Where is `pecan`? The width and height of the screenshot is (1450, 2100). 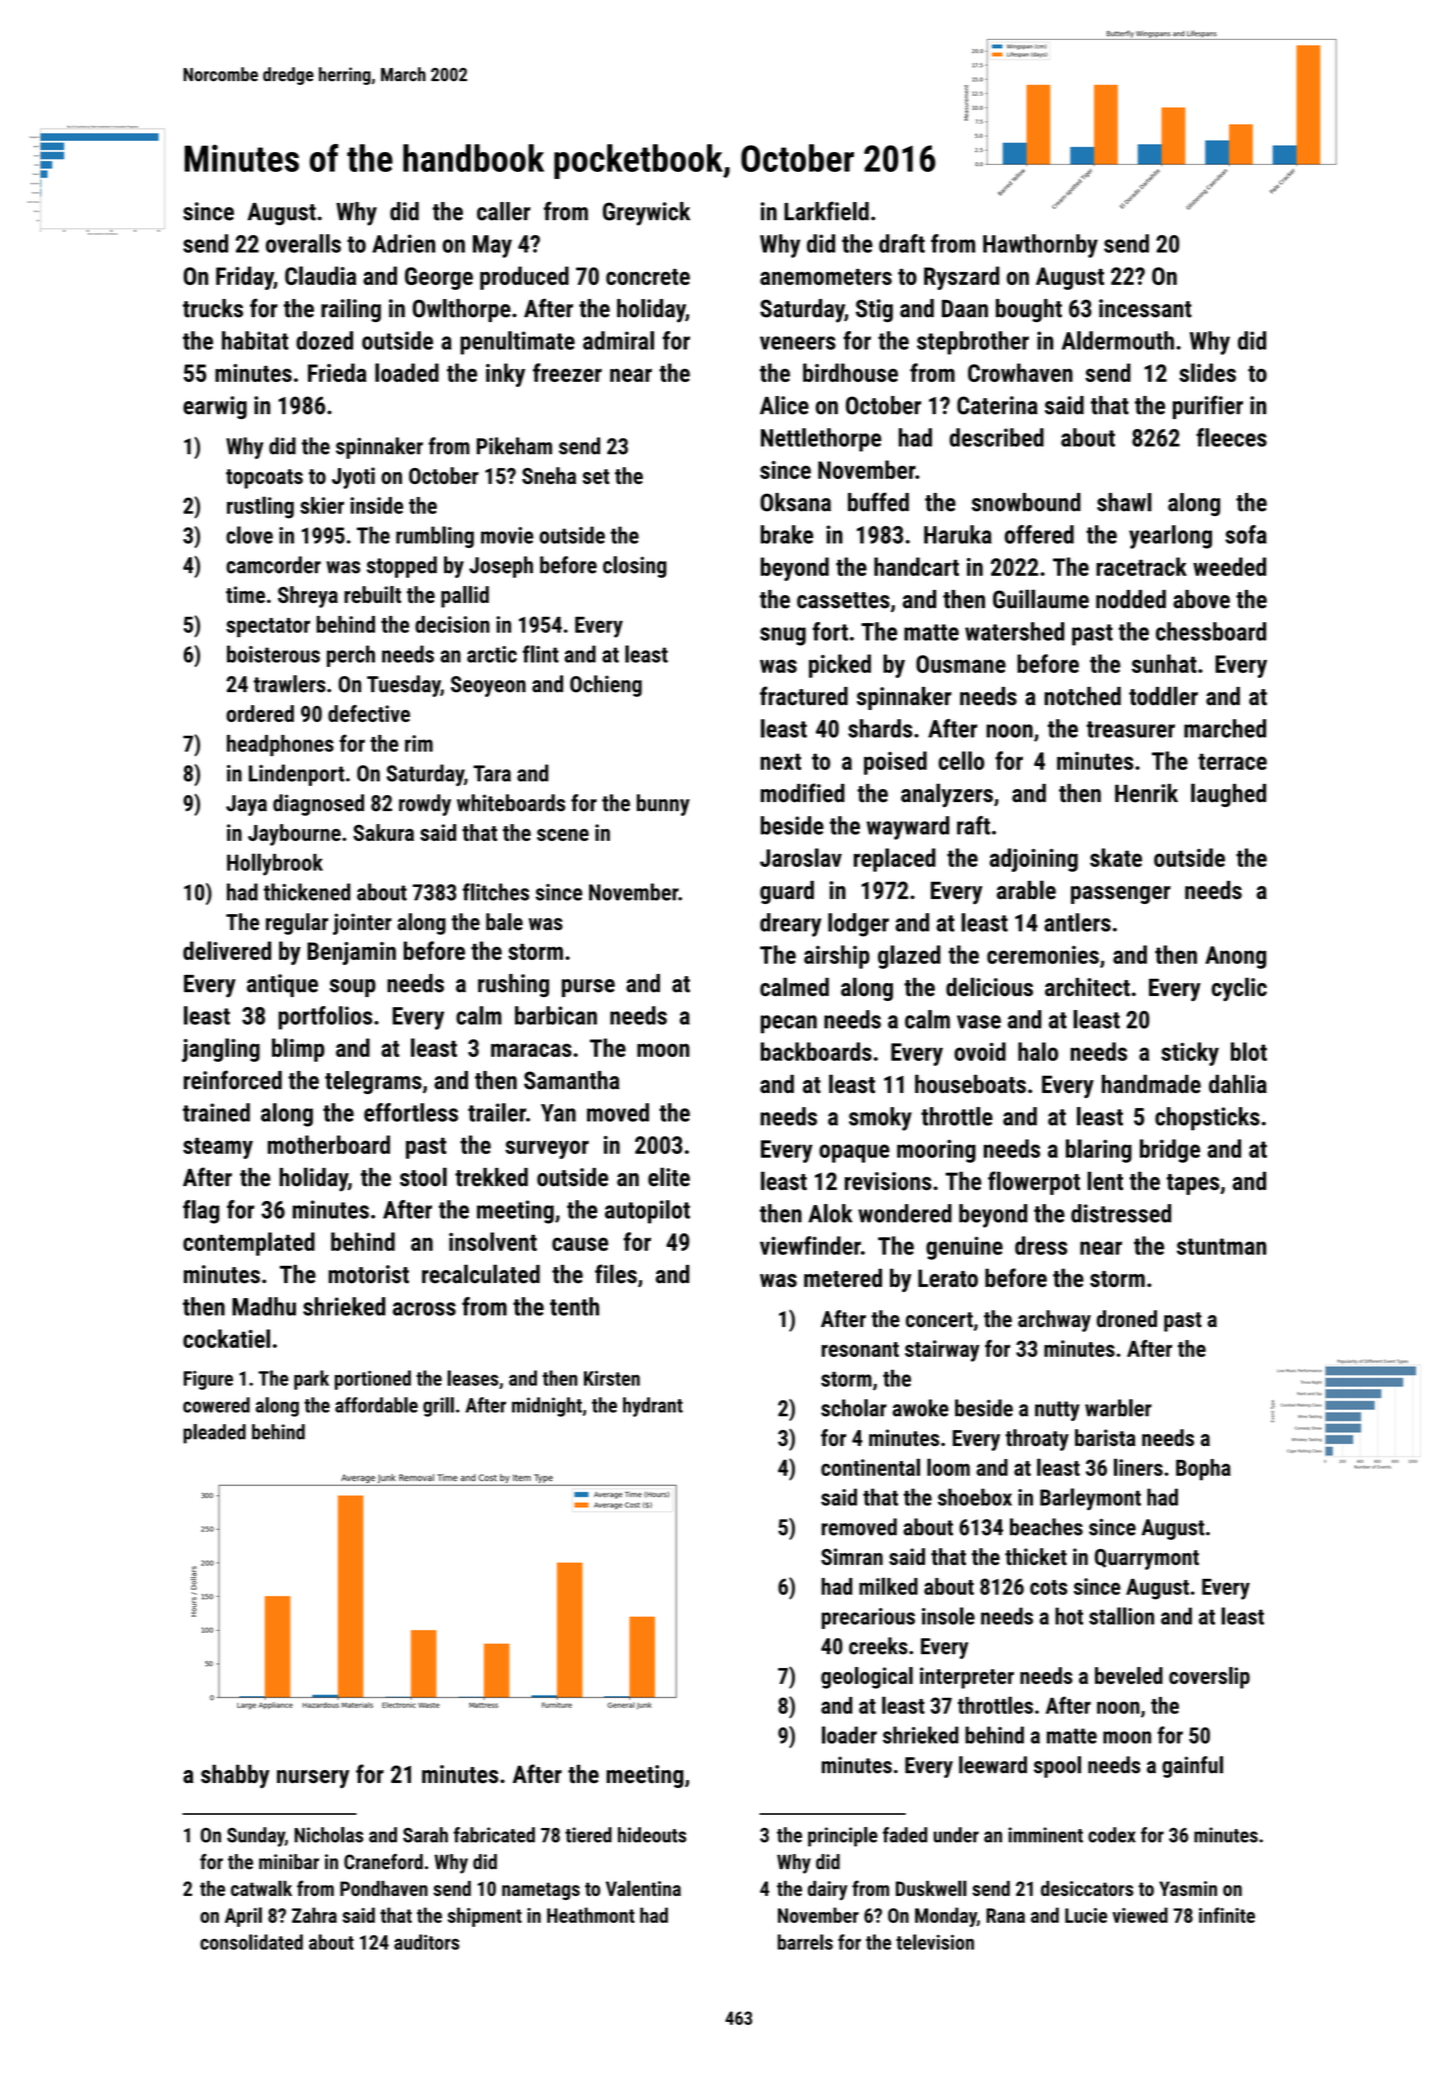 pecan is located at coordinates (789, 1024).
